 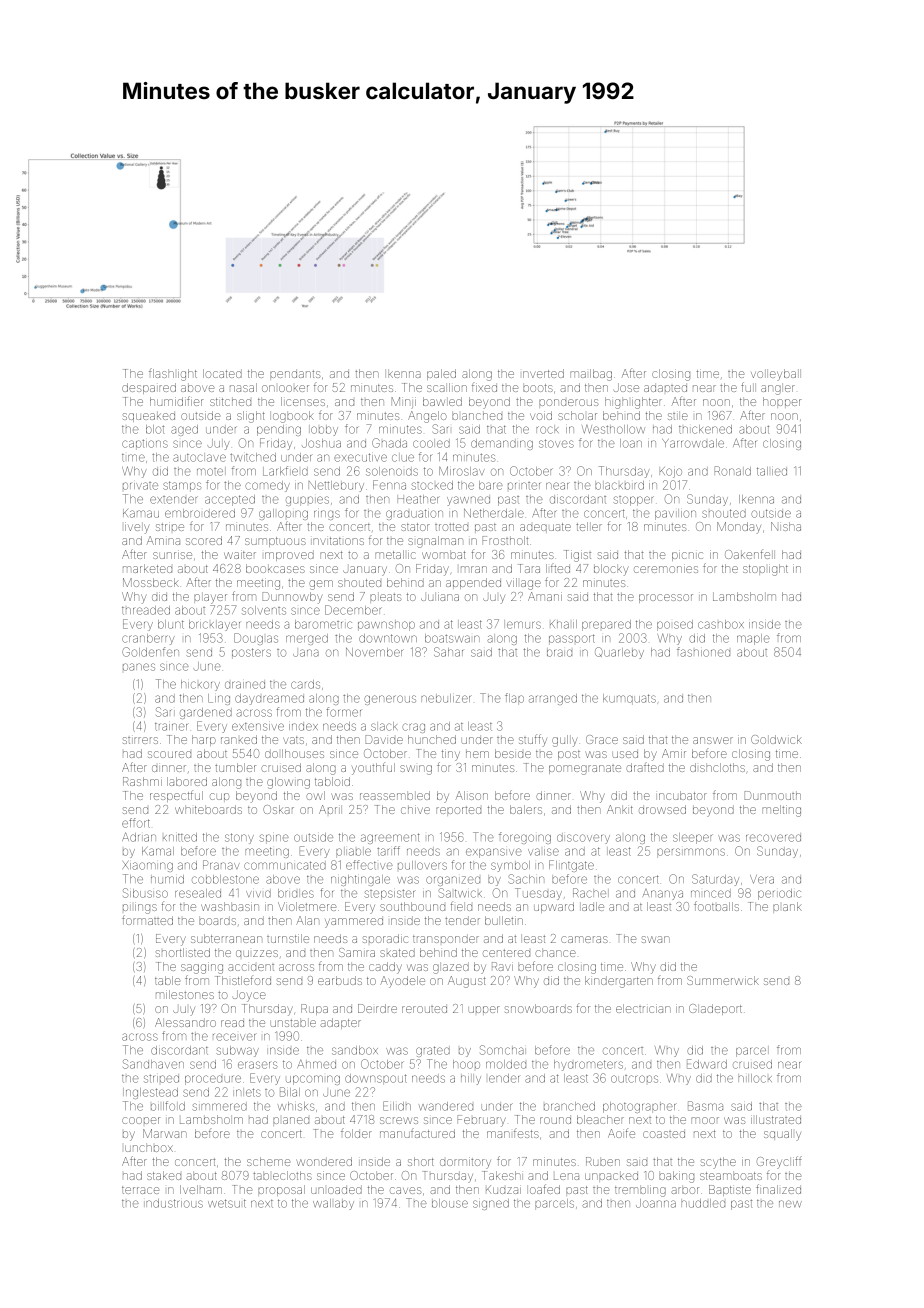 What do you see at coordinates (289, 556) in the screenshot?
I see `improved` at bounding box center [289, 556].
